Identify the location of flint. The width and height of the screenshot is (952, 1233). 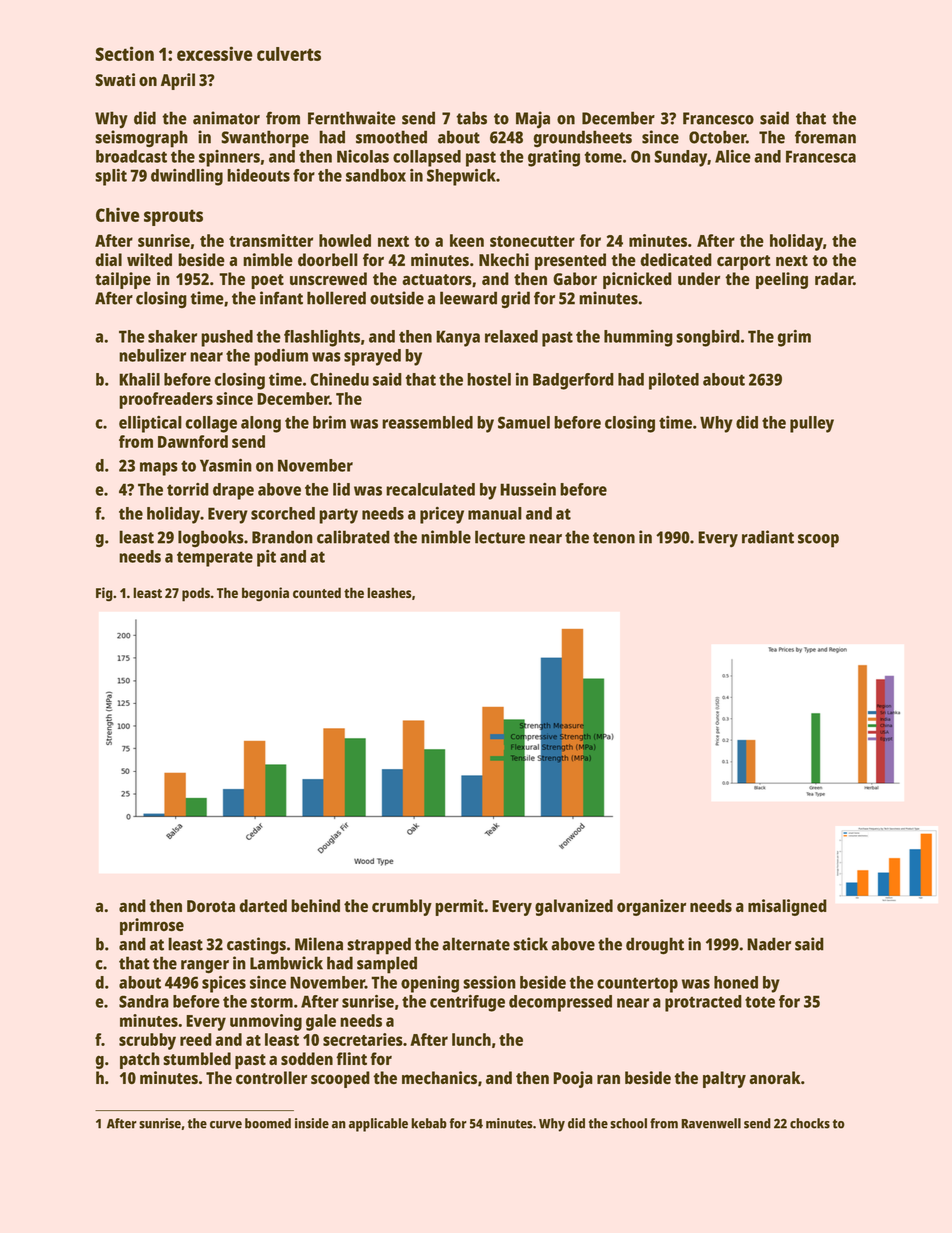
(351, 1058).
